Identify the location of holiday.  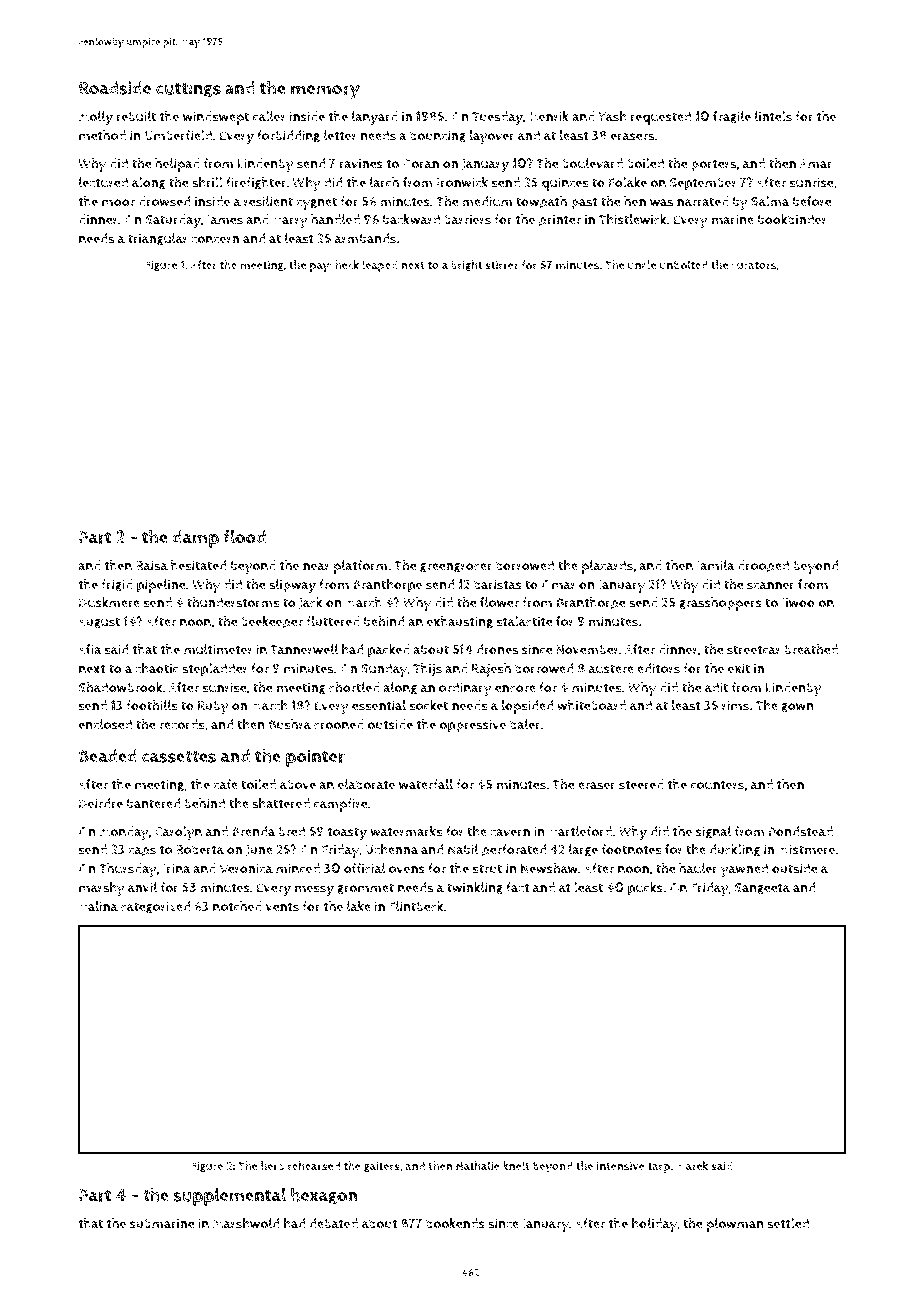
(654, 1225).
